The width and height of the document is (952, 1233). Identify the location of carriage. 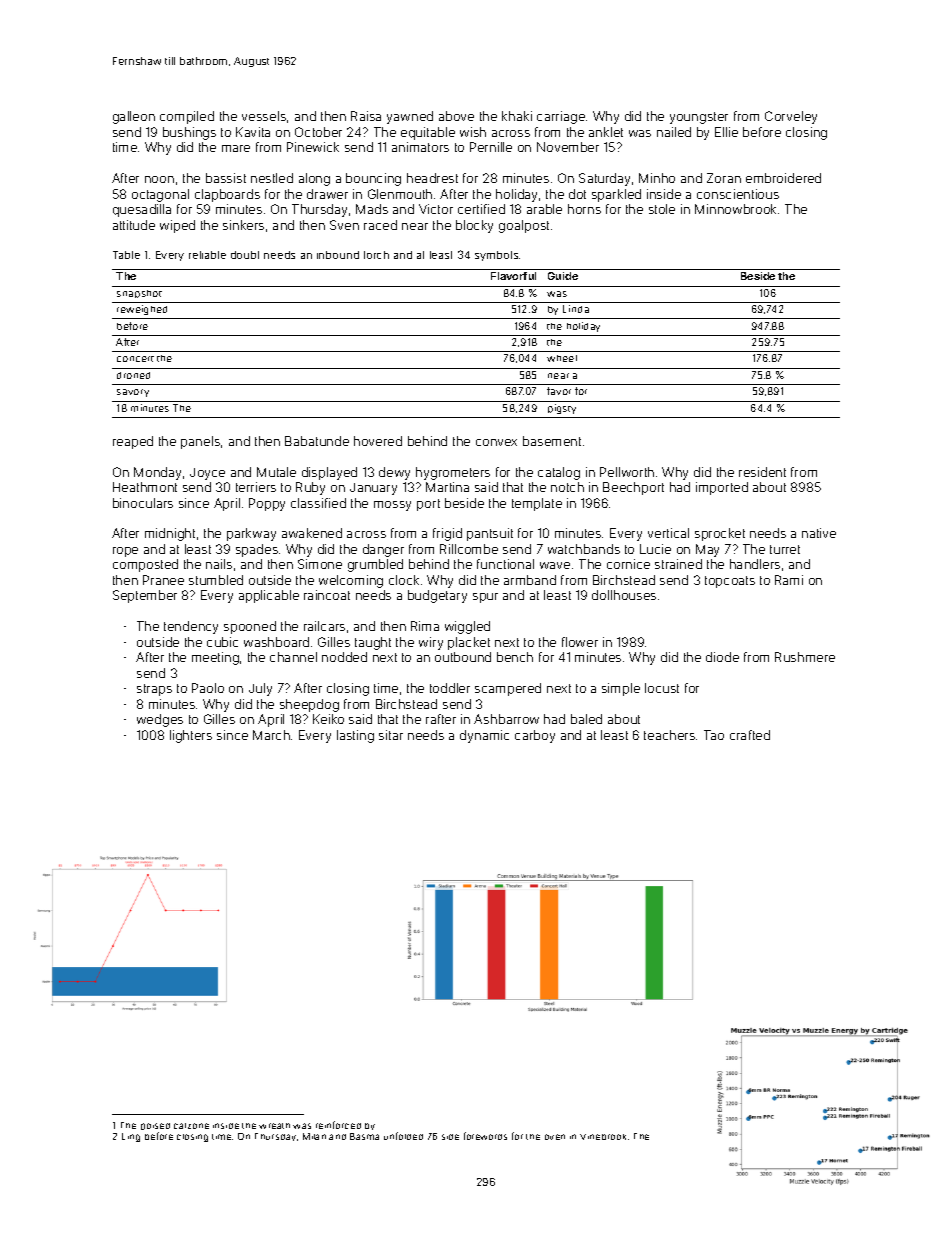
(561, 117).
